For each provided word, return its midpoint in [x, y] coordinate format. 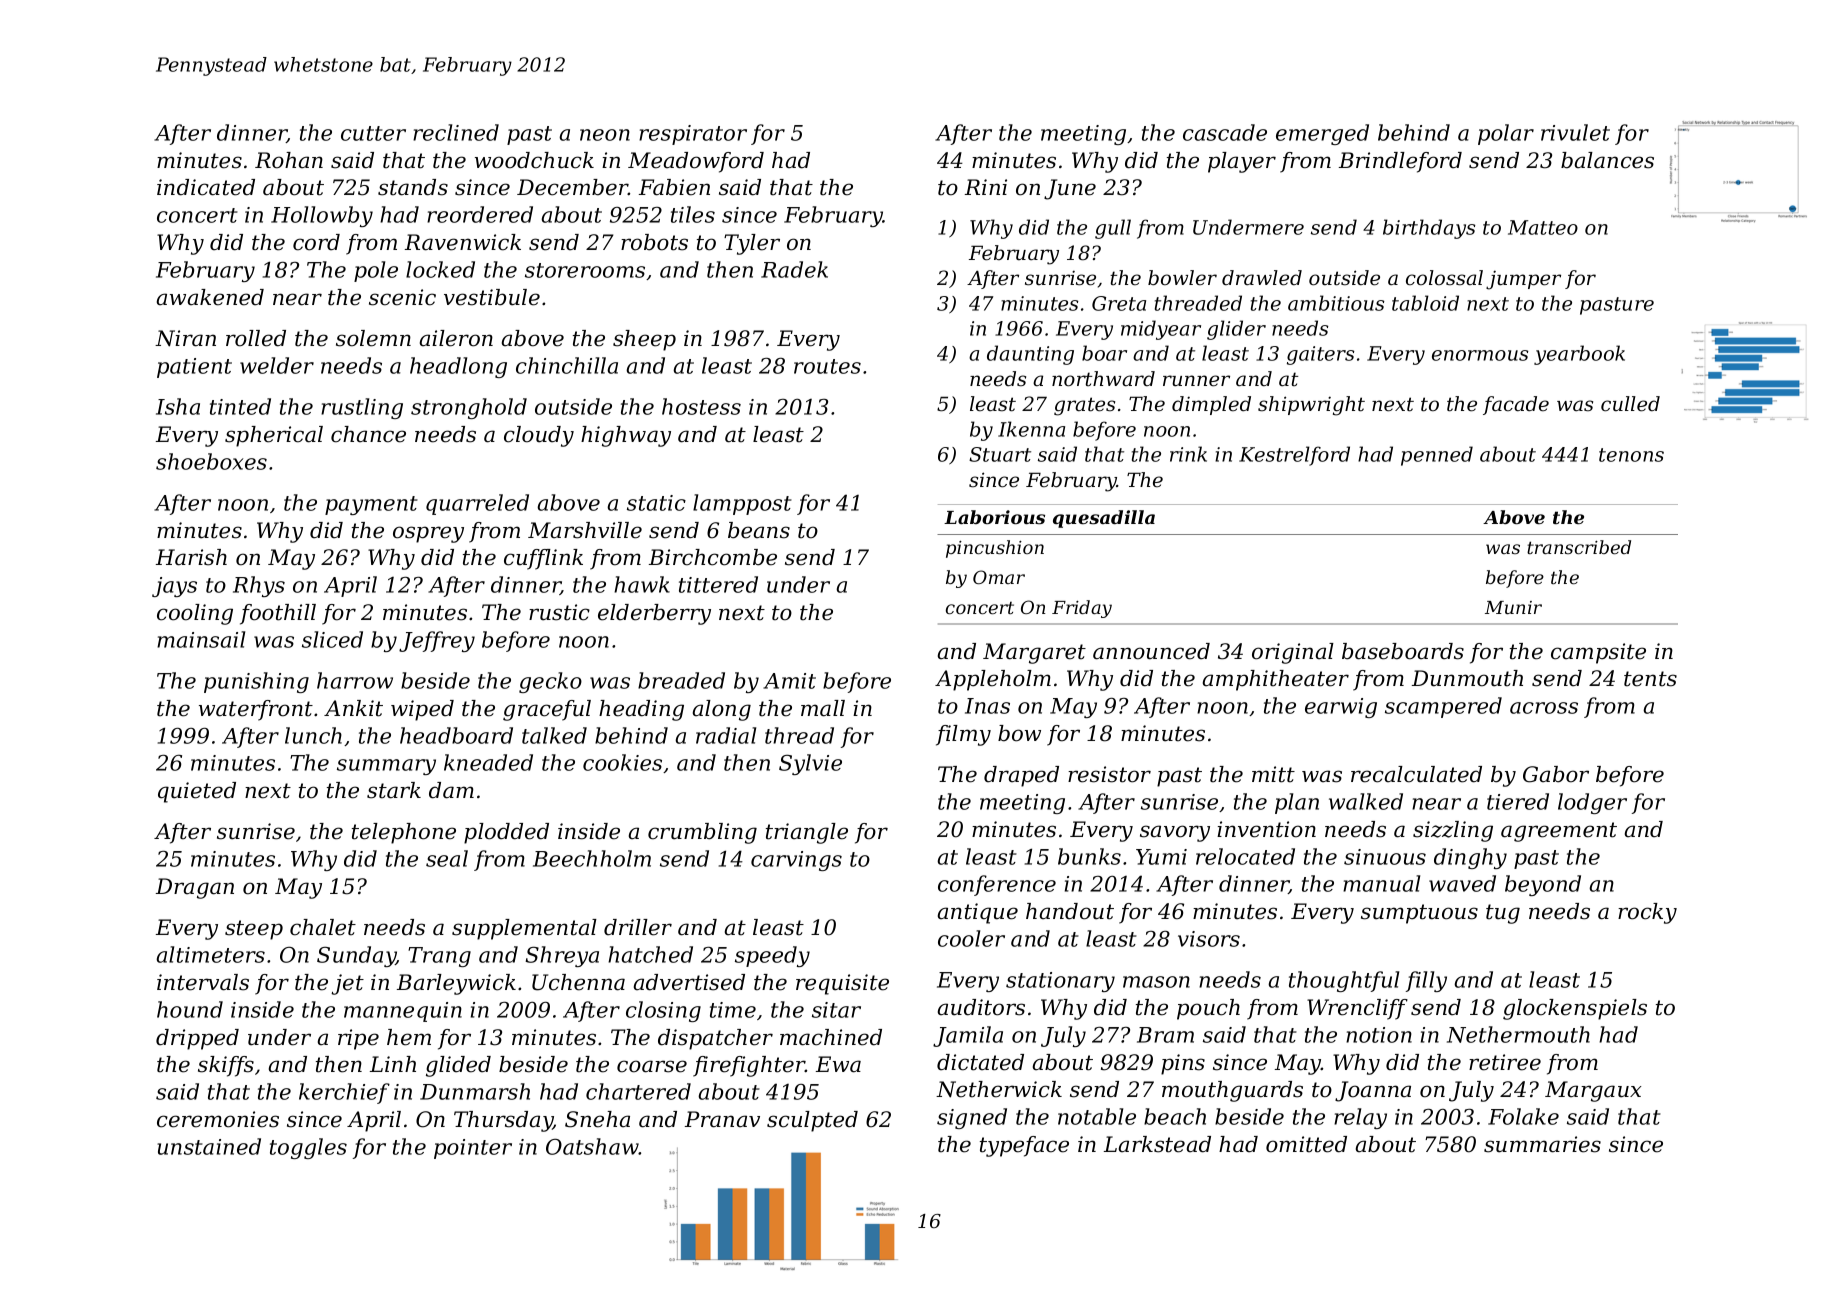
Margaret [1034, 653]
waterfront [256, 710]
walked [1366, 801]
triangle [807, 833]
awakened [210, 297]
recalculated [1416, 774]
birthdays [1429, 229]
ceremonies [218, 1119]
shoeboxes [211, 461]
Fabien [674, 187]
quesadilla [1104, 519]
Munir [1513, 607]
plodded [506, 833]
